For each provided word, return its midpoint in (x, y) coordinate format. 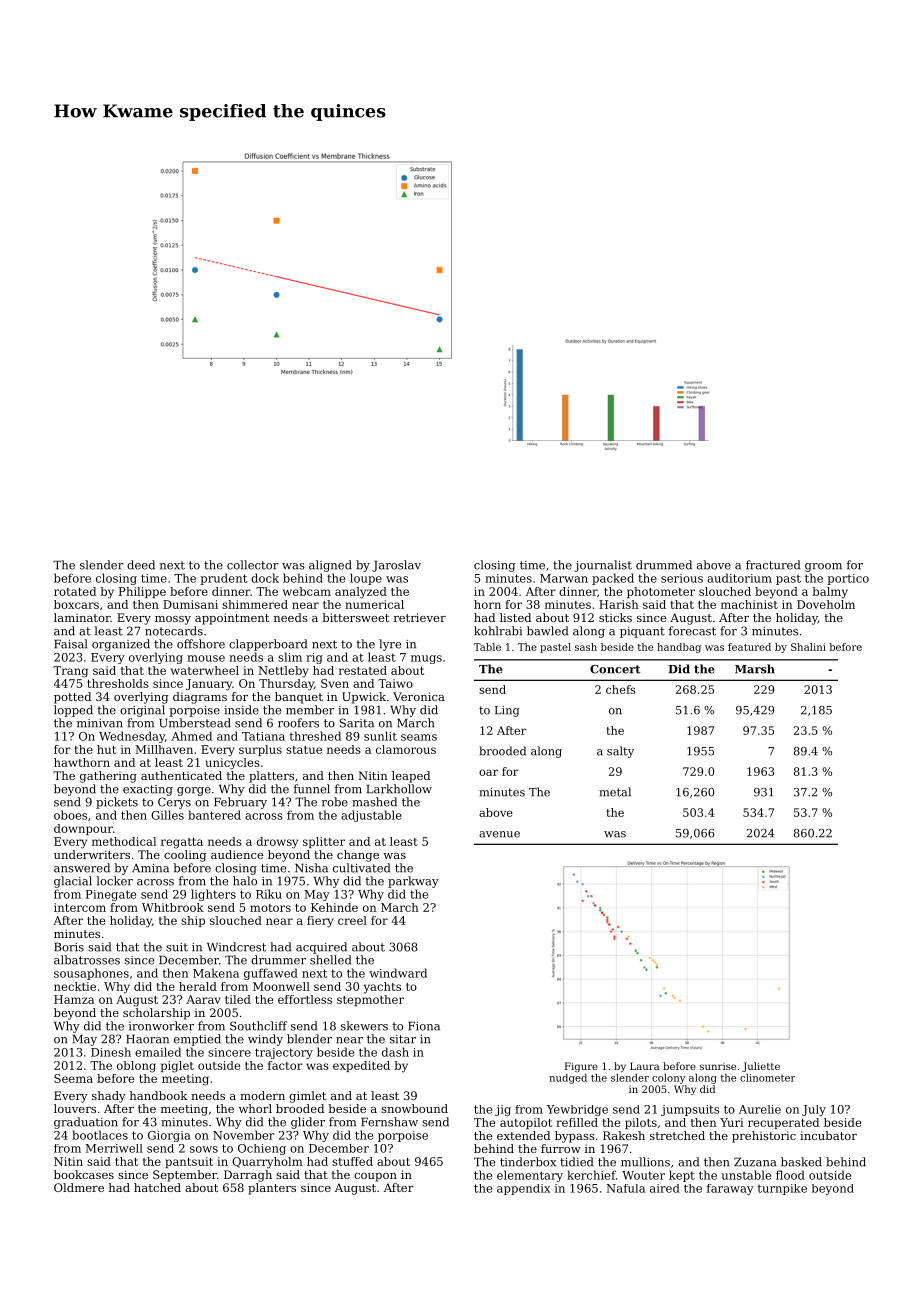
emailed (158, 1052)
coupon (375, 1177)
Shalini (808, 647)
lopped (73, 711)
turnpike (782, 1189)
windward (398, 973)
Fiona (424, 1026)
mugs (426, 659)
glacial (73, 882)
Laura (645, 1066)
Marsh (755, 669)
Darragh (248, 1176)
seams (419, 737)
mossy (173, 620)
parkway (413, 882)
